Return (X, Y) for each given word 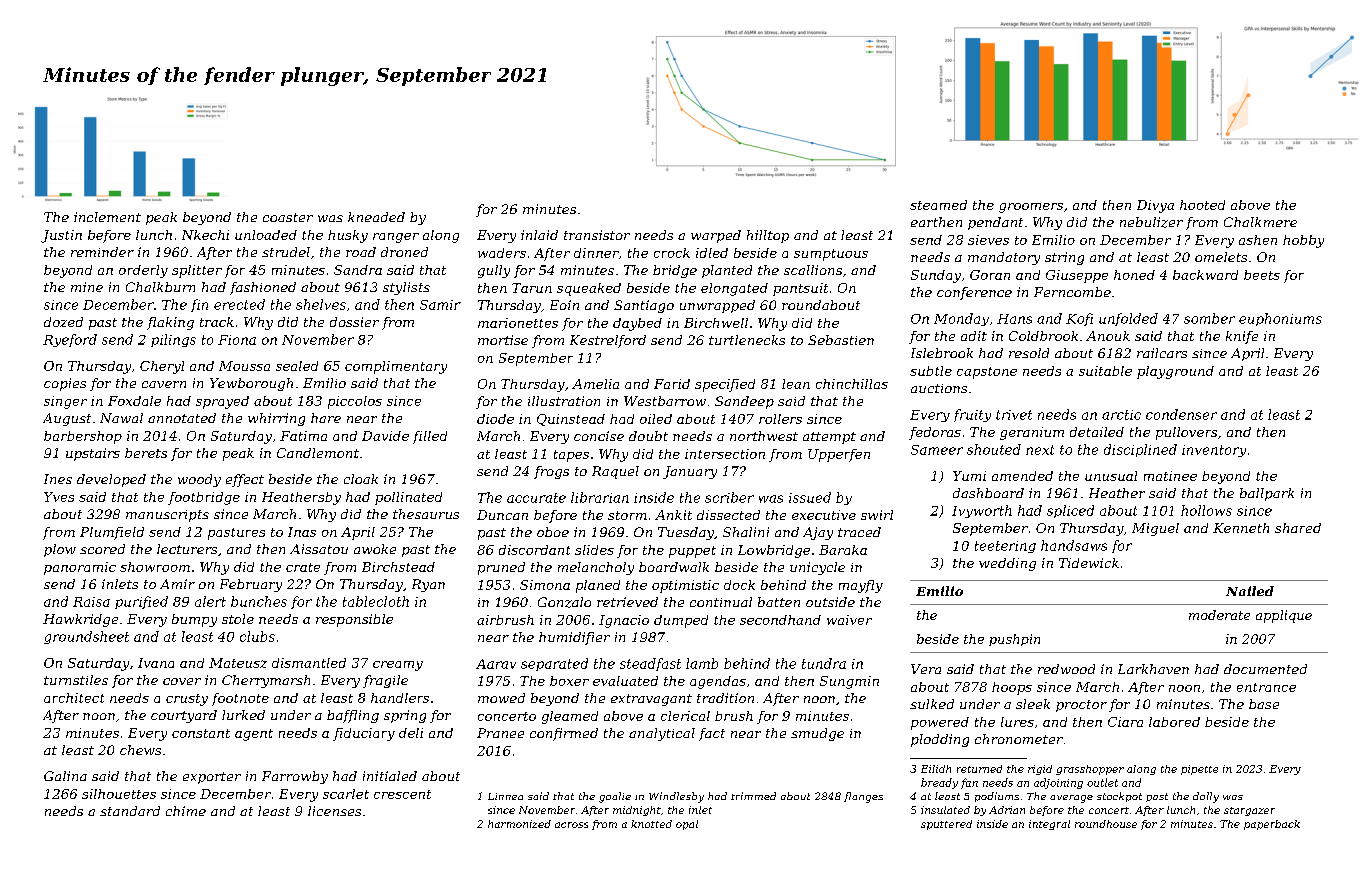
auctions (939, 388)
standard (130, 811)
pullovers (1186, 433)
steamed (938, 205)
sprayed (222, 402)
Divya (1155, 206)
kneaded (376, 217)
